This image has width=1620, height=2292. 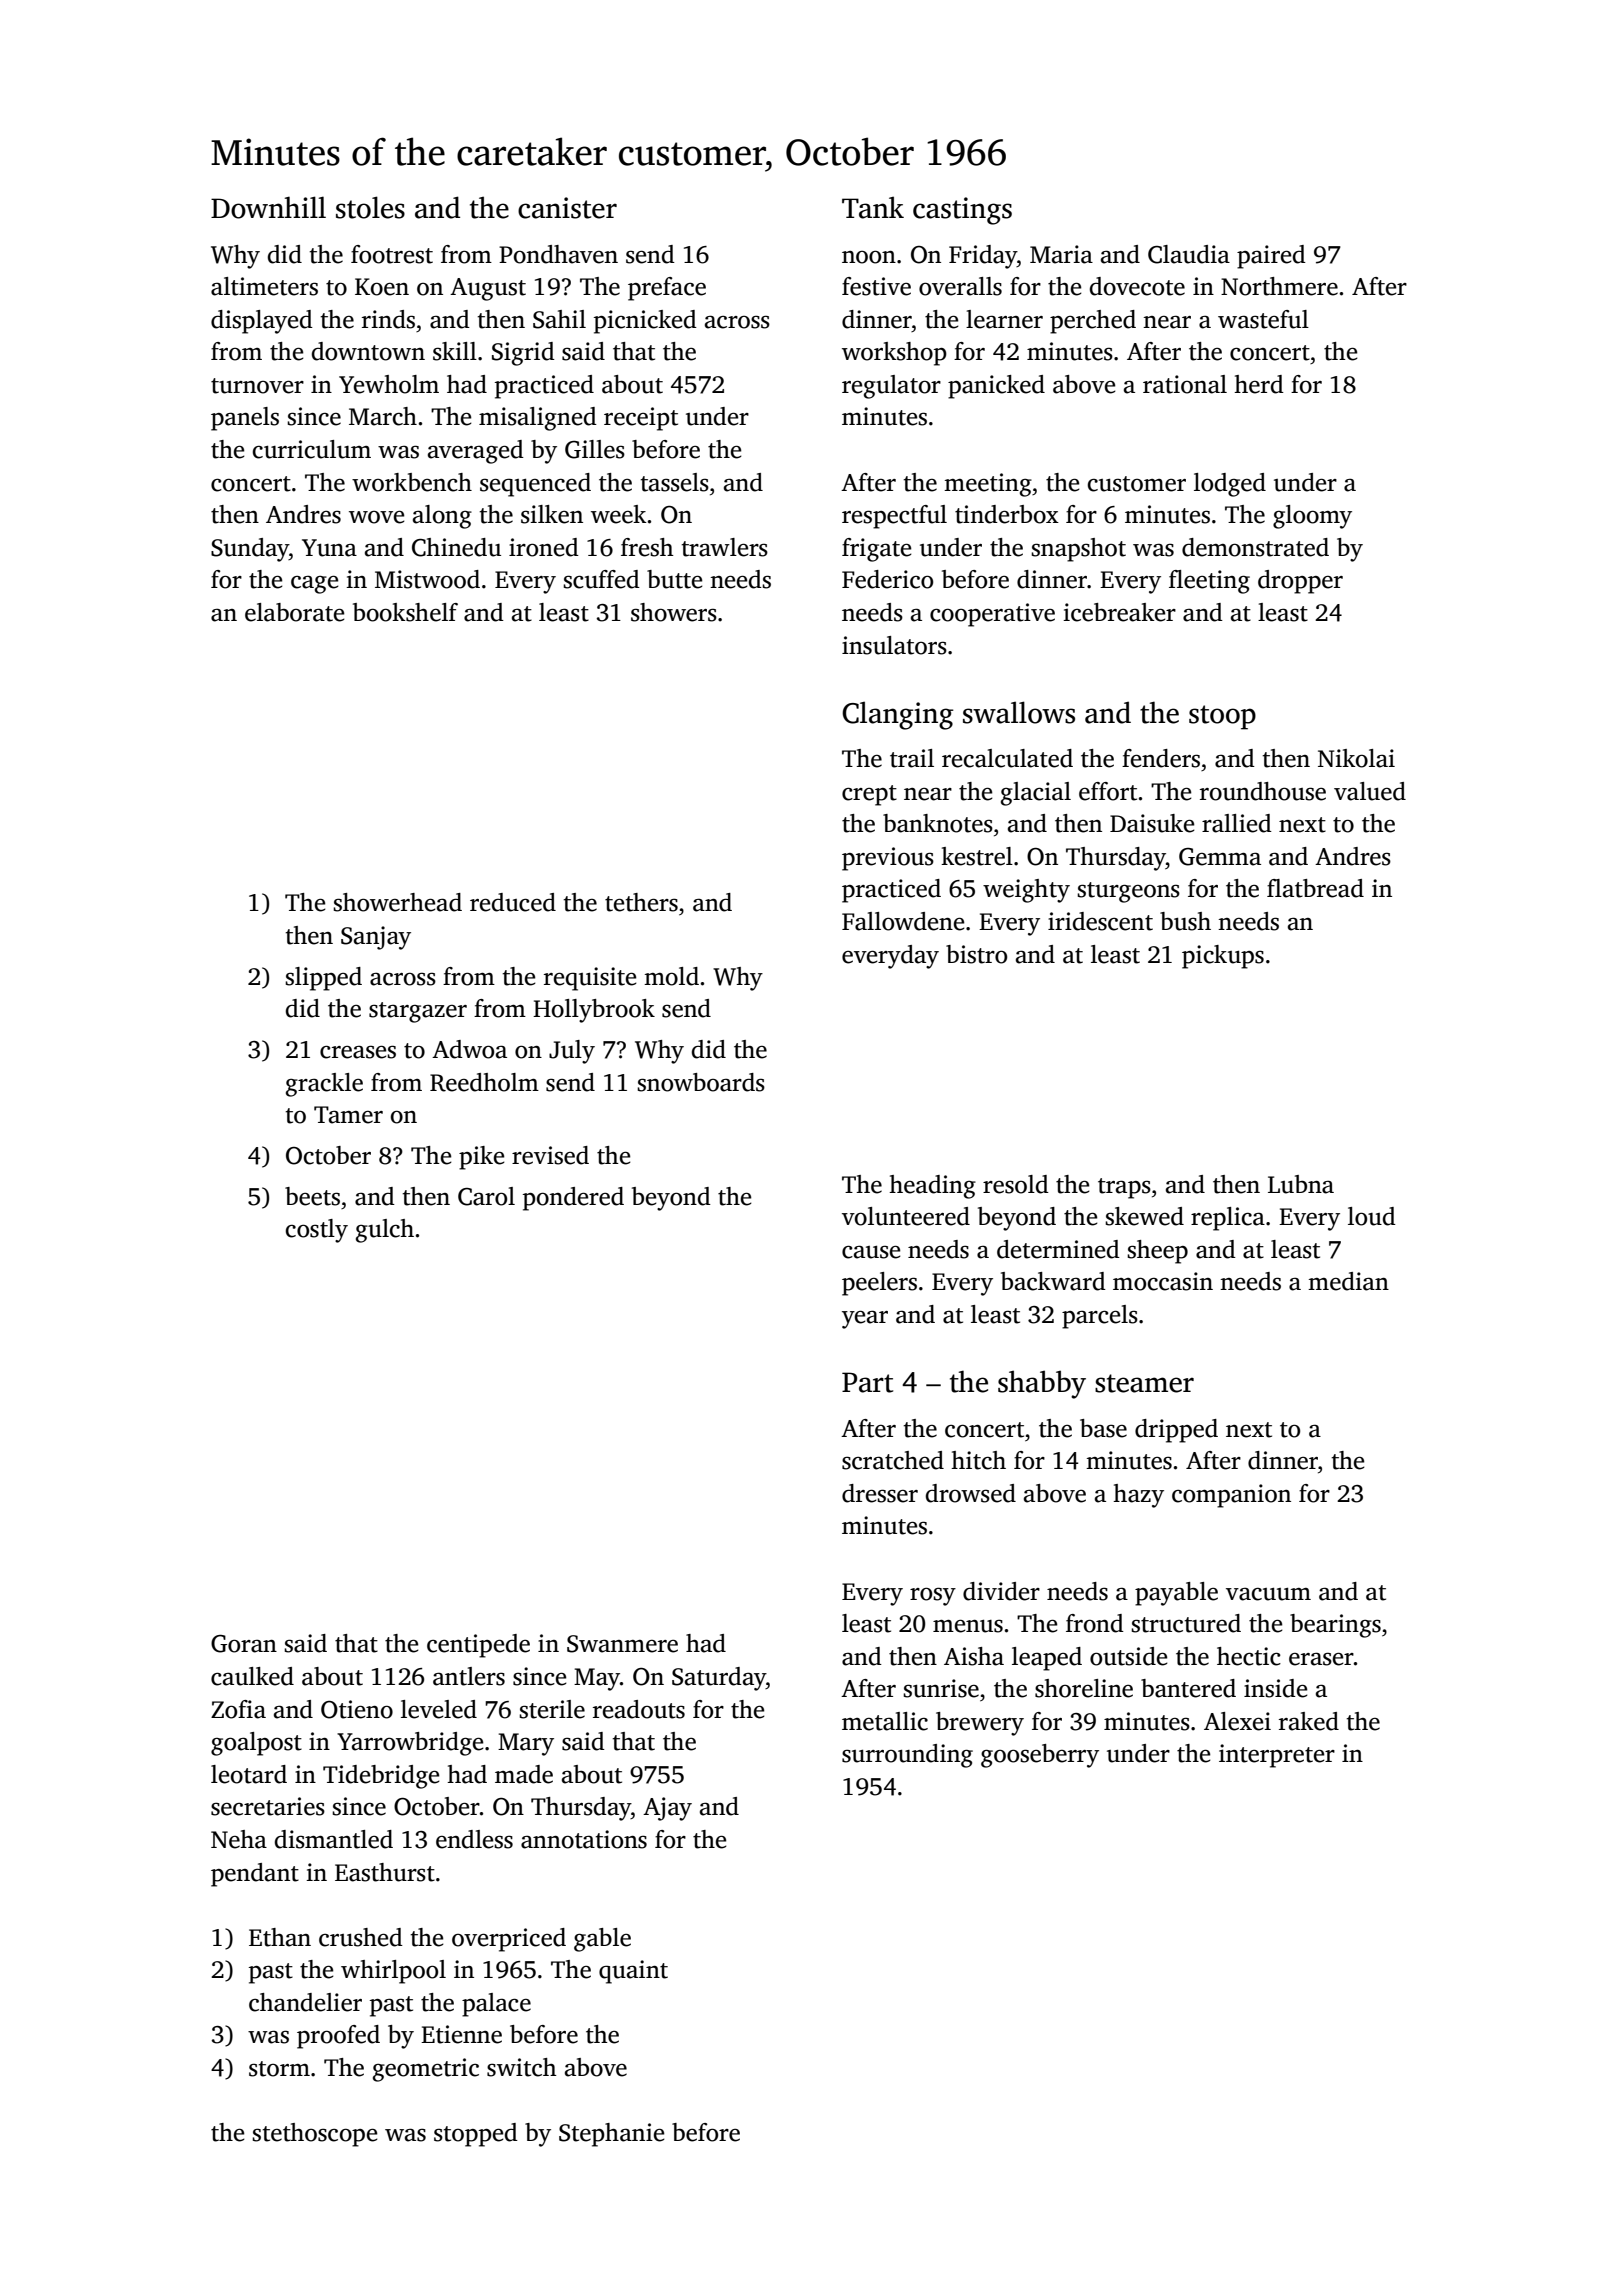 What do you see at coordinates (1315, 888) in the image?
I see `flatbread` at bounding box center [1315, 888].
